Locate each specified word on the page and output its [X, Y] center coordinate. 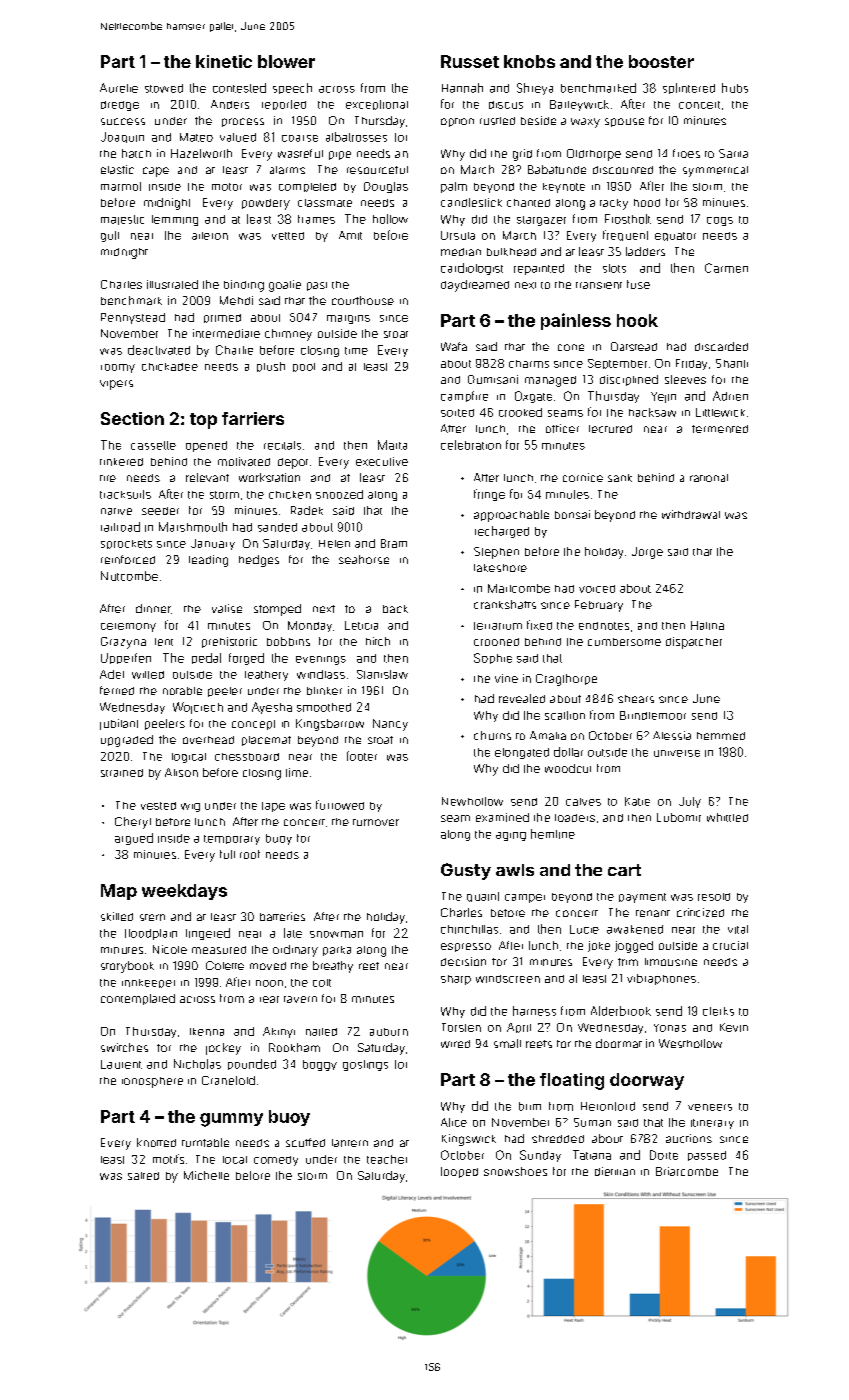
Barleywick [579, 105]
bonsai [572, 514]
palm [454, 187]
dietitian [615, 1171]
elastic [117, 169]
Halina [707, 625]
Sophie [493, 658]
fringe [489, 495]
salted [143, 1176]
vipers [116, 385]
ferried [117, 690]
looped [459, 1172]
